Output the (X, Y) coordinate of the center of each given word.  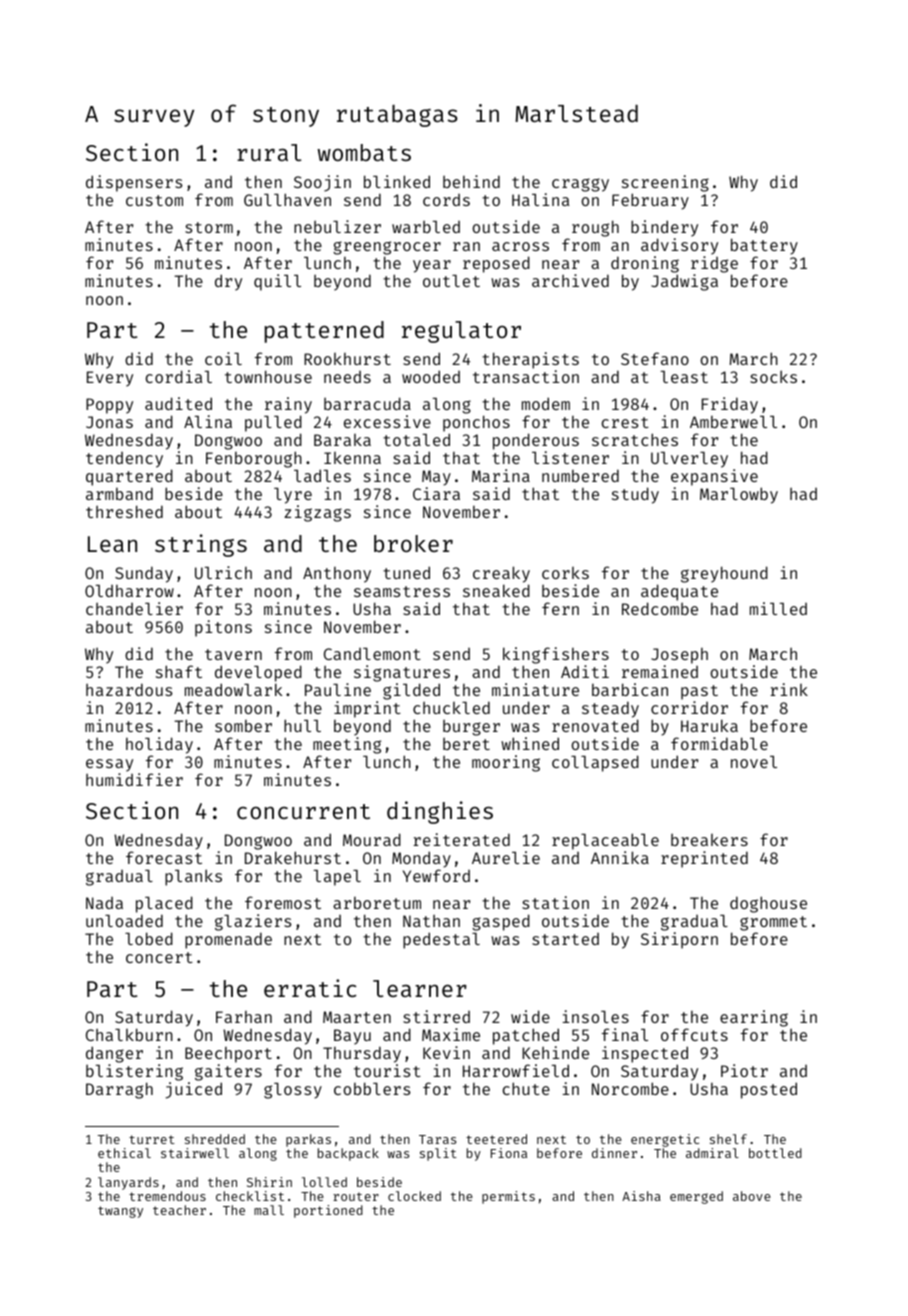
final (625, 1034)
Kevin (446, 1052)
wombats (364, 152)
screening (665, 183)
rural (269, 152)
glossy (293, 1091)
